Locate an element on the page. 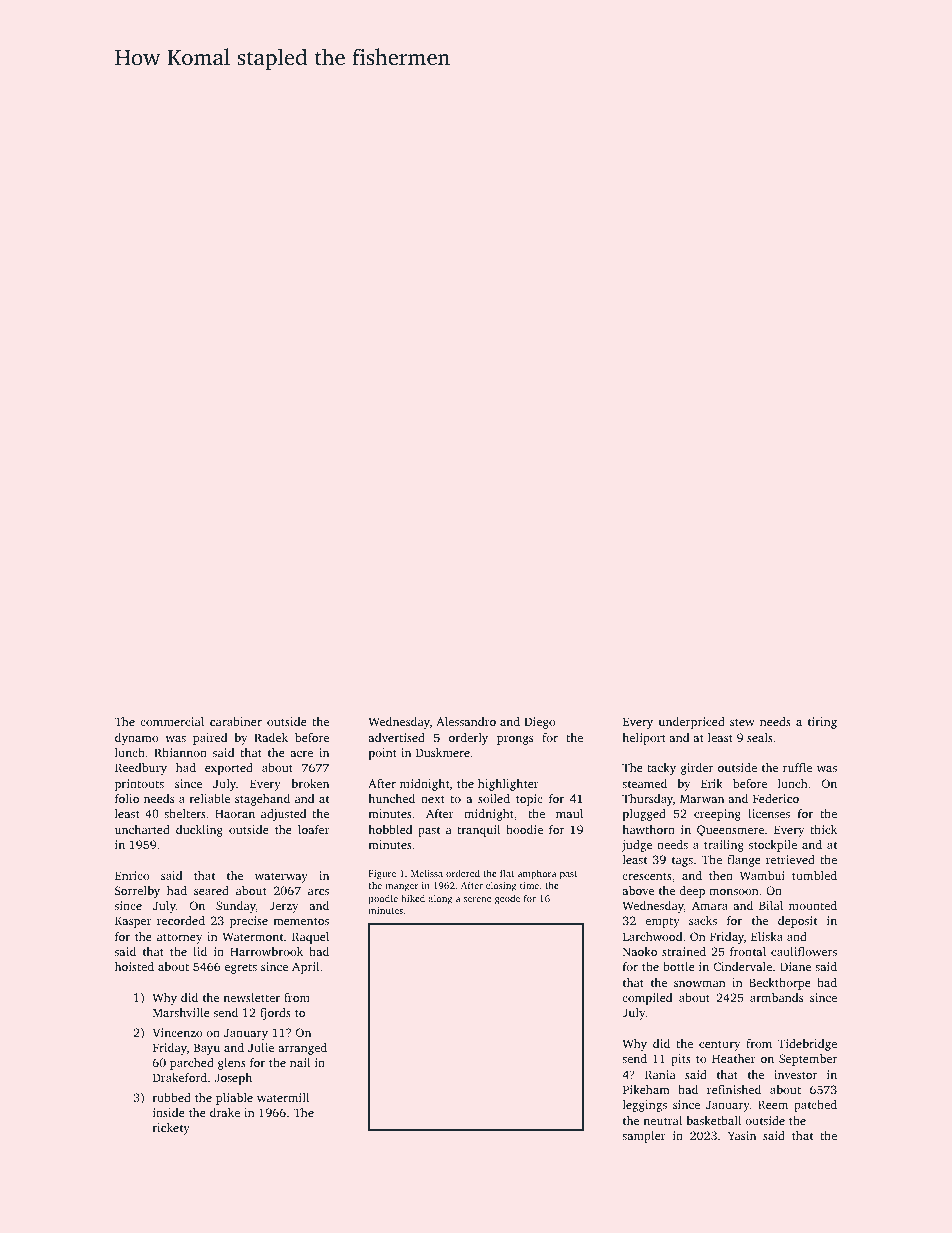 This page has height=1233, width=952. investor is located at coordinates (796, 1074).
